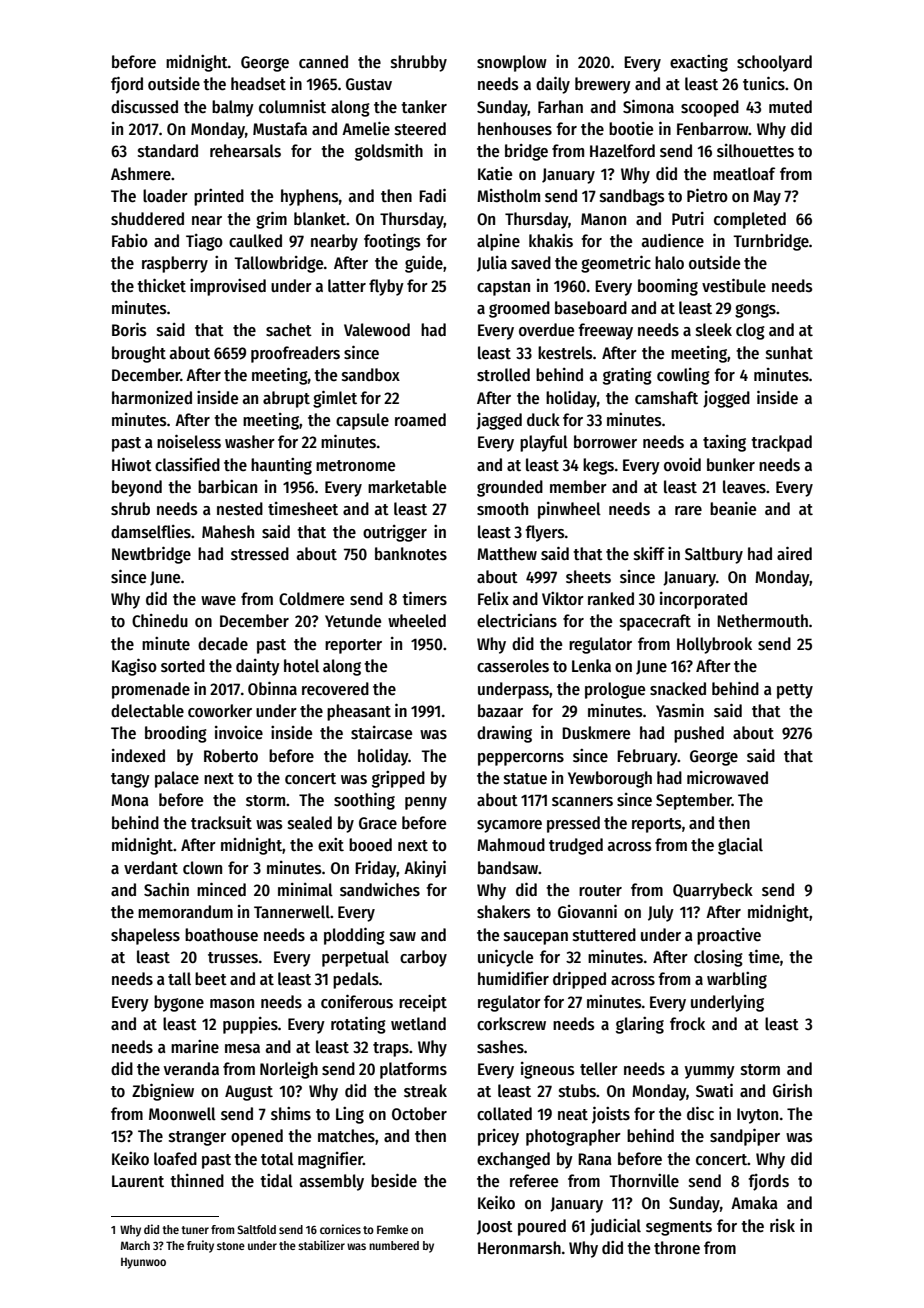 The width and height of the screenshot is (924, 1308). What do you see at coordinates (510, 488) in the screenshot?
I see `grounded` at bounding box center [510, 488].
